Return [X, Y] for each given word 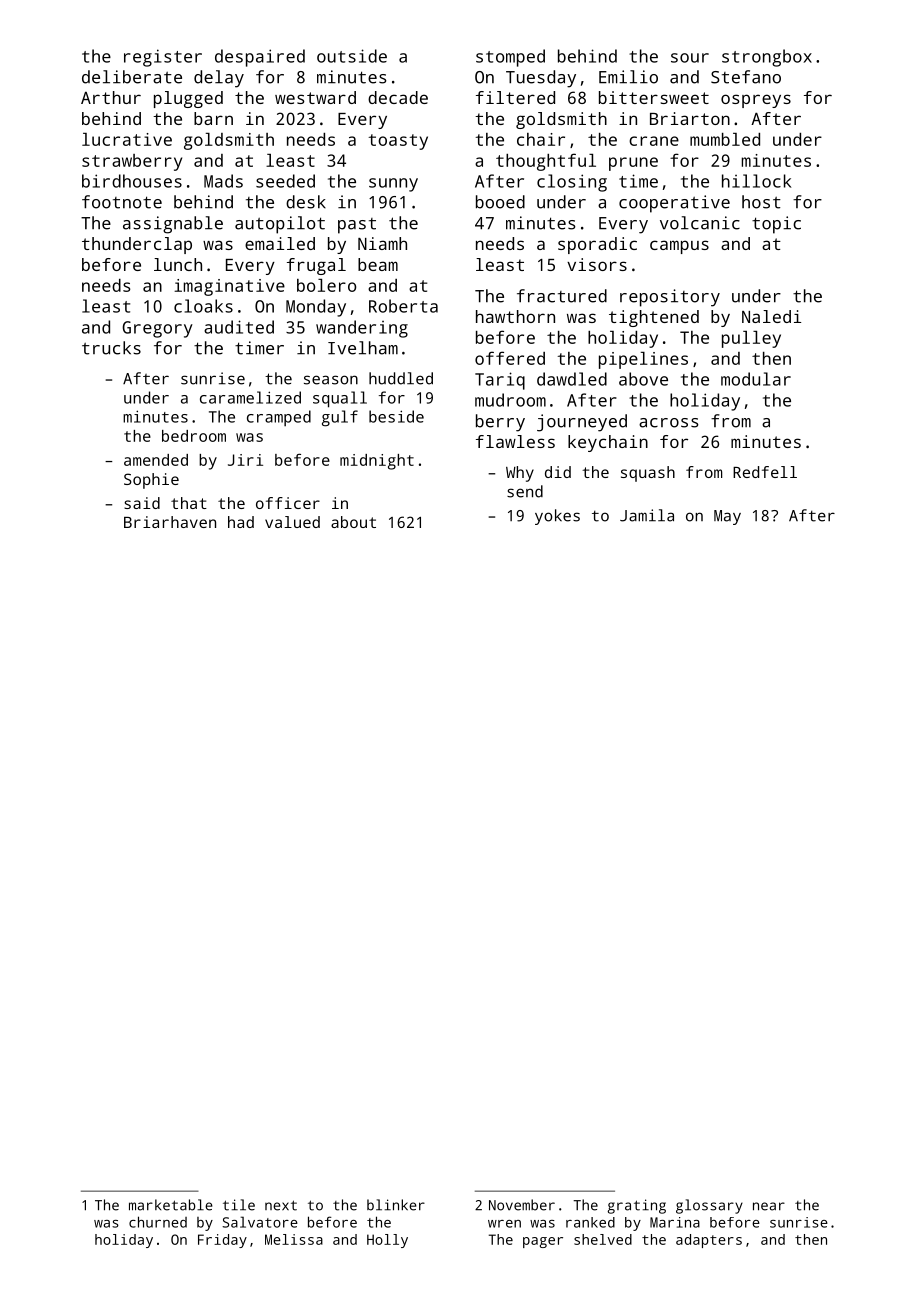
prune [633, 164]
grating [636, 1206]
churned [158, 1222]
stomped [510, 58]
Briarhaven [170, 522]
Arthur [111, 97]
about [353, 522]
